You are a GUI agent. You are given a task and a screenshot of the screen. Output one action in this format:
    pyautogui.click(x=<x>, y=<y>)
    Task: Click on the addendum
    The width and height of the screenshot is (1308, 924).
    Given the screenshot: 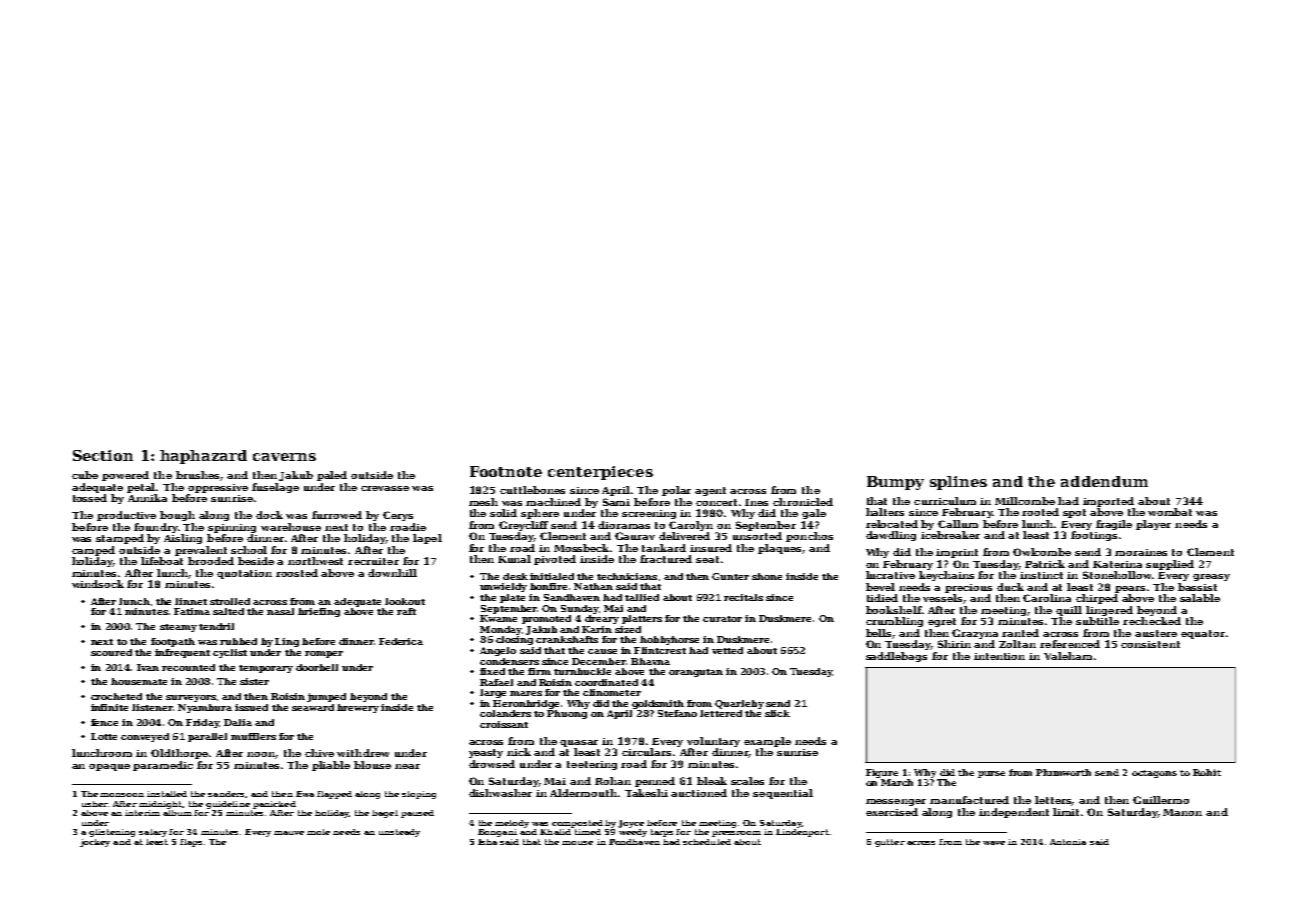 What is the action you would take?
    pyautogui.click(x=1104, y=481)
